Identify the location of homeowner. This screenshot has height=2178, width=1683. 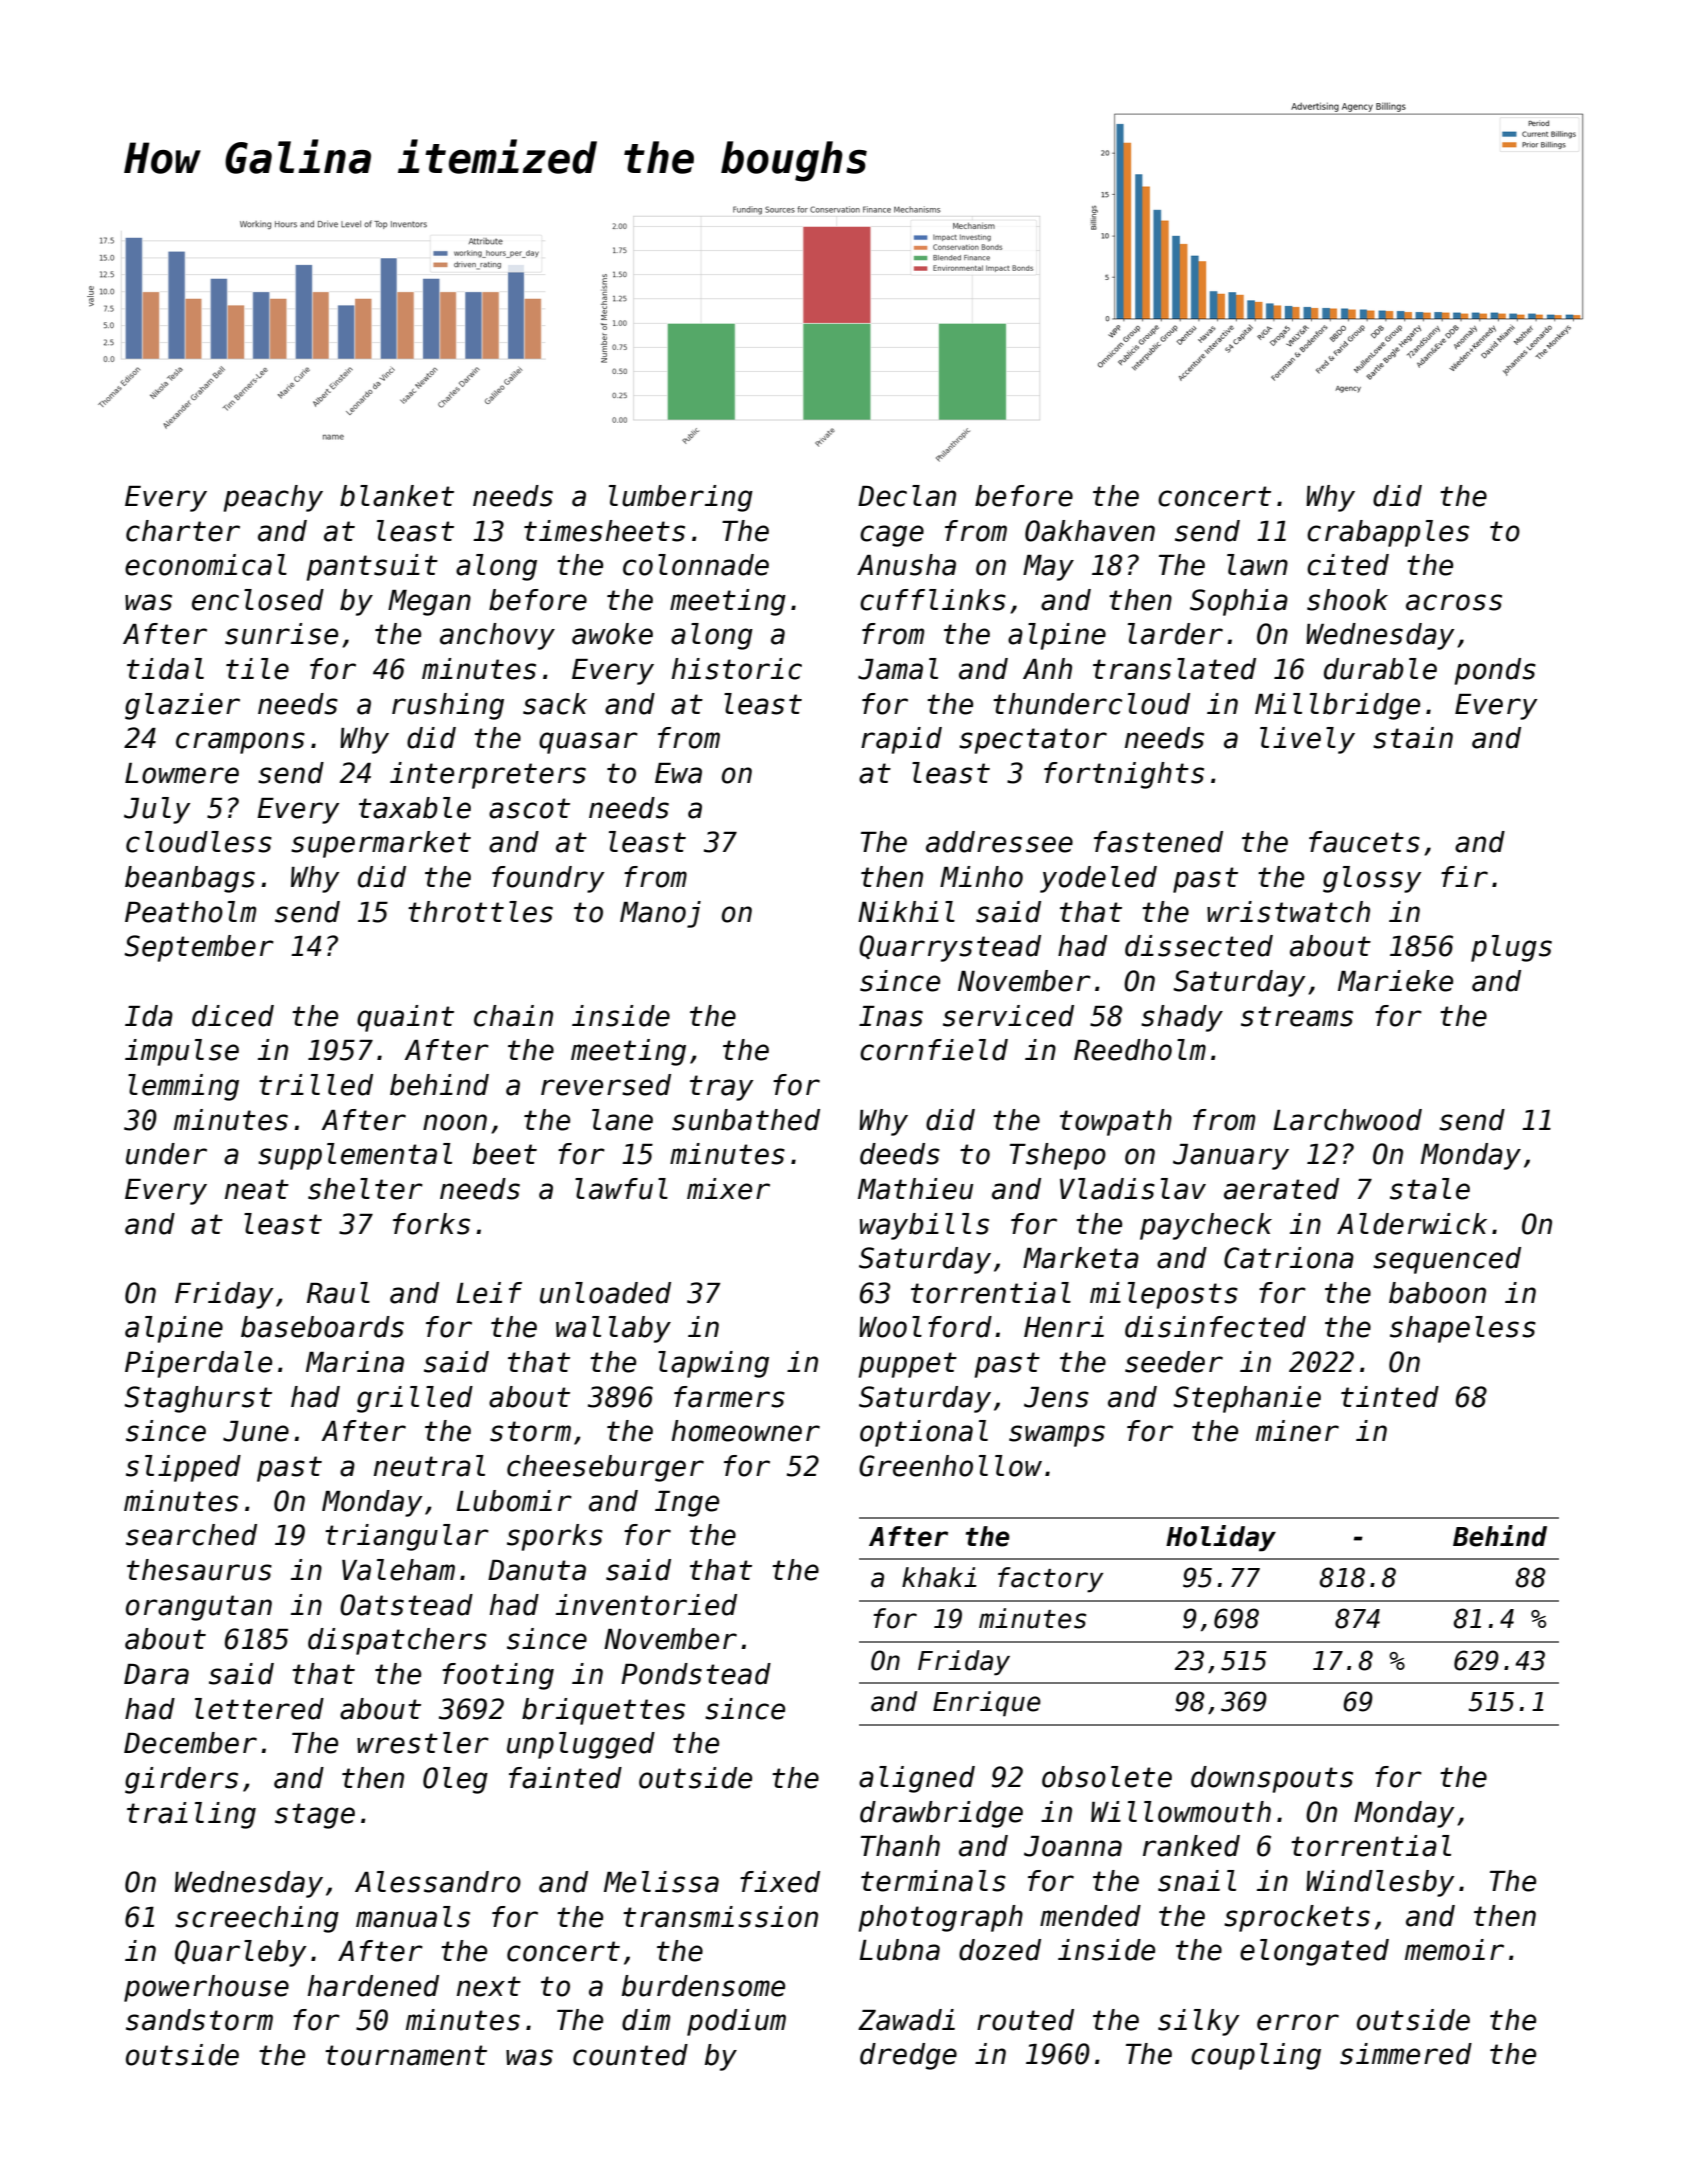
(746, 1431).
